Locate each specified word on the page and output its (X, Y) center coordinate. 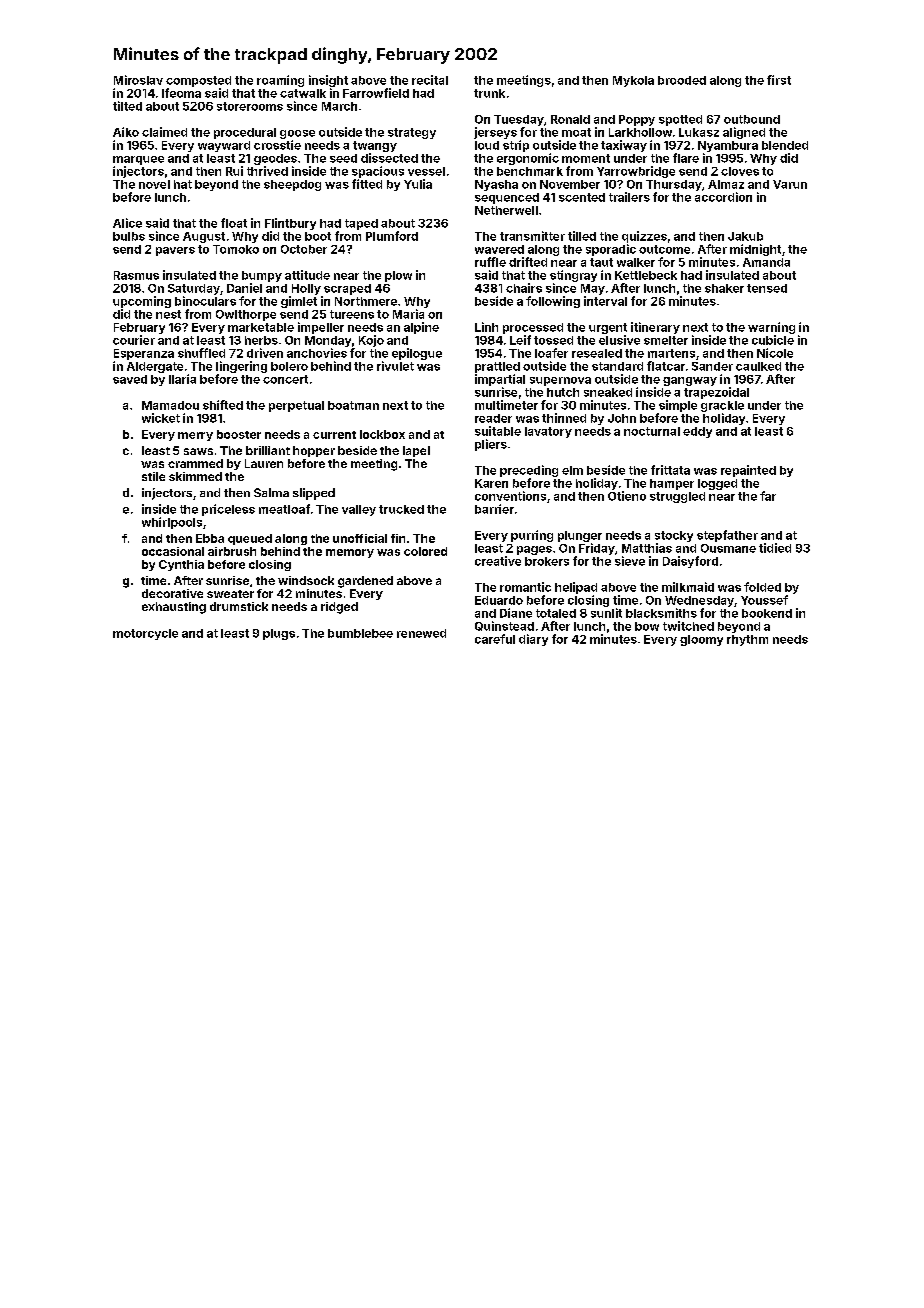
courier (134, 340)
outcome (664, 249)
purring (532, 536)
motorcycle (145, 634)
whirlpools (172, 523)
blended (785, 145)
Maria (408, 314)
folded (762, 587)
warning (771, 328)
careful (495, 639)
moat (576, 132)
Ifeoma (181, 93)
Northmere (366, 301)
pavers (175, 251)
